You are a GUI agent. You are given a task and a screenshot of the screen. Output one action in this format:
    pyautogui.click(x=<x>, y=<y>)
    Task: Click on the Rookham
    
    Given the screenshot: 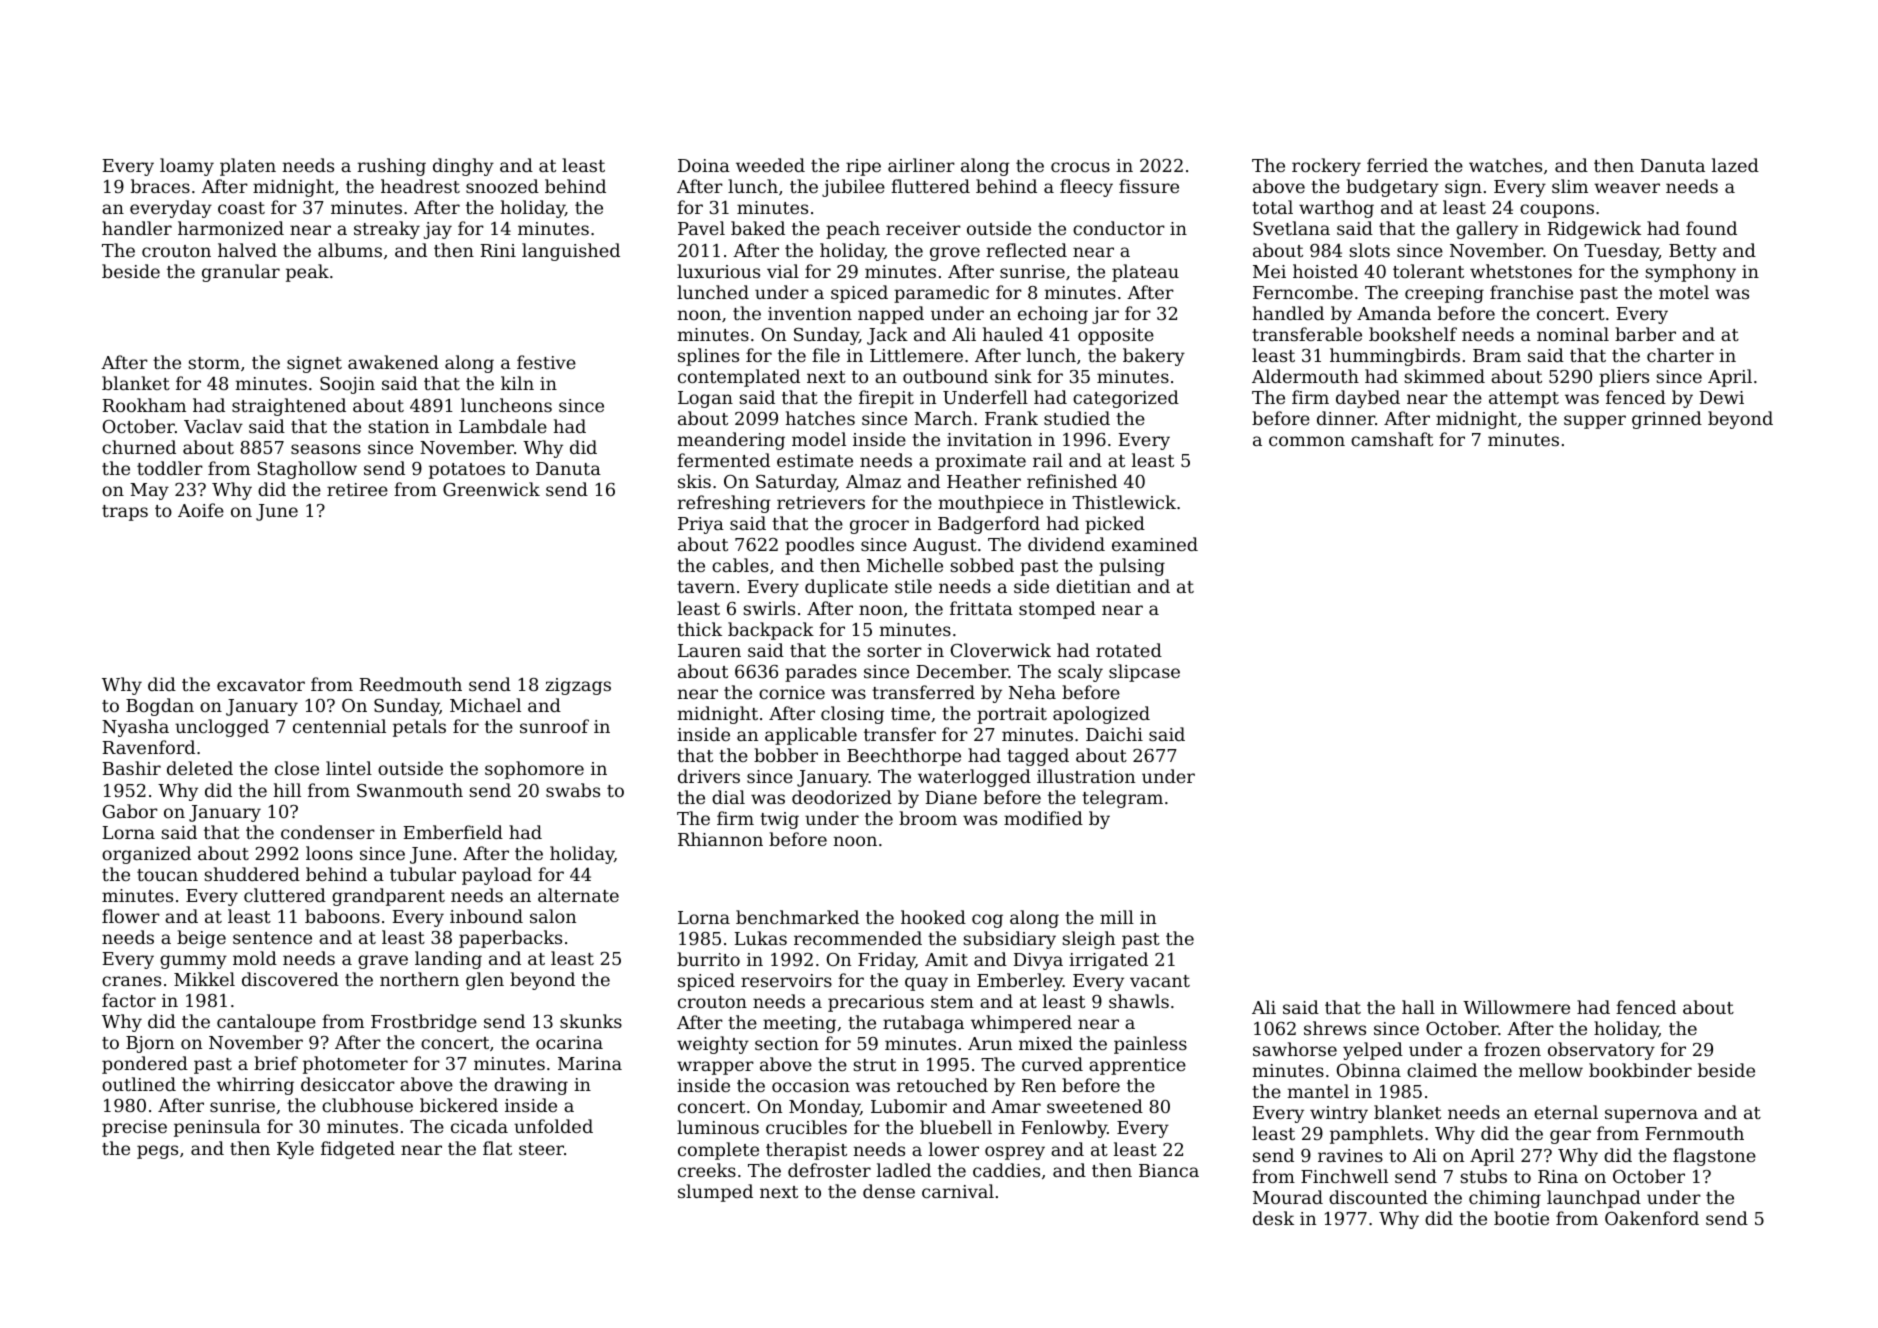 What is the action you would take?
    pyautogui.click(x=144, y=405)
